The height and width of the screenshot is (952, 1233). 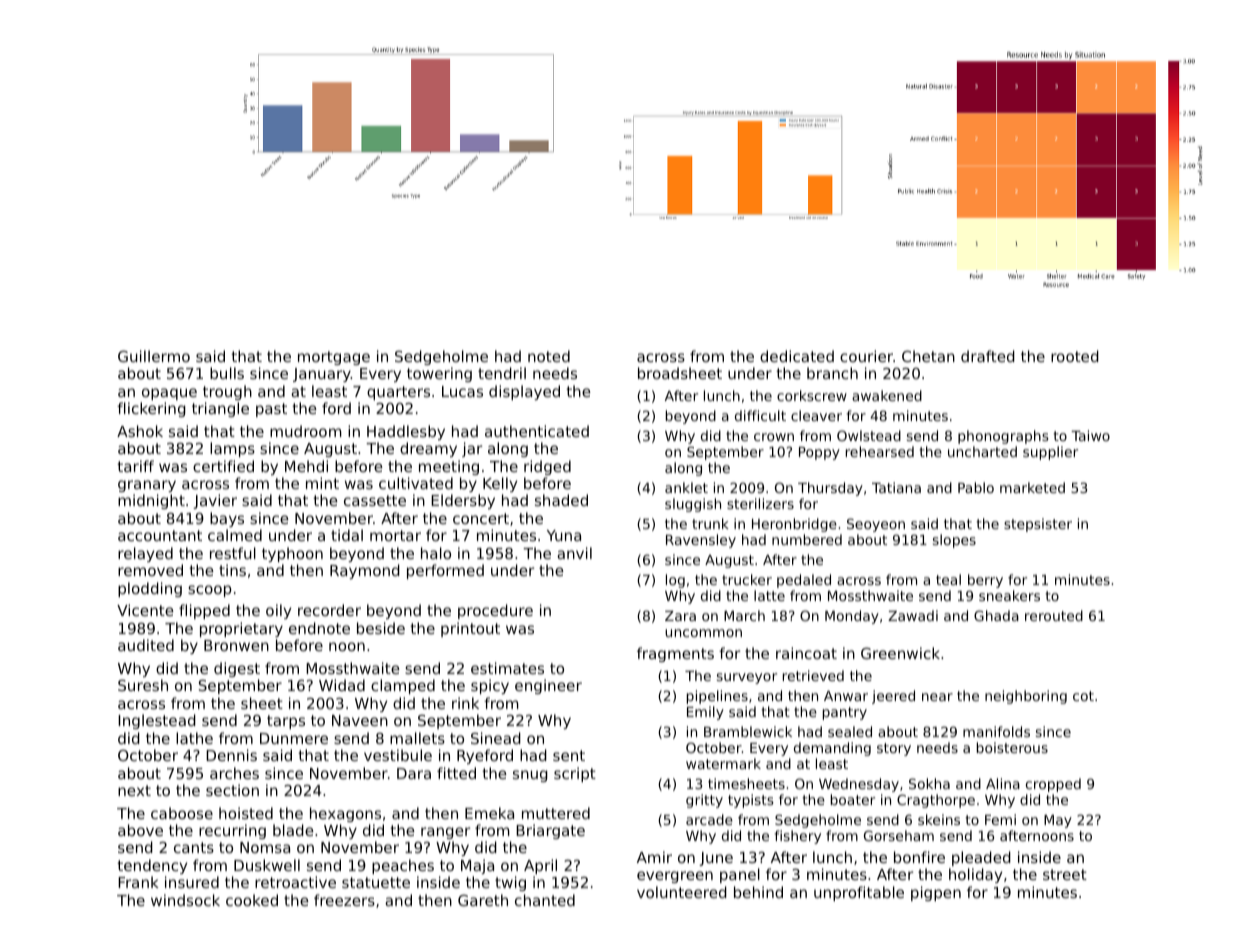 What do you see at coordinates (334, 358) in the screenshot?
I see `mortgage` at bounding box center [334, 358].
